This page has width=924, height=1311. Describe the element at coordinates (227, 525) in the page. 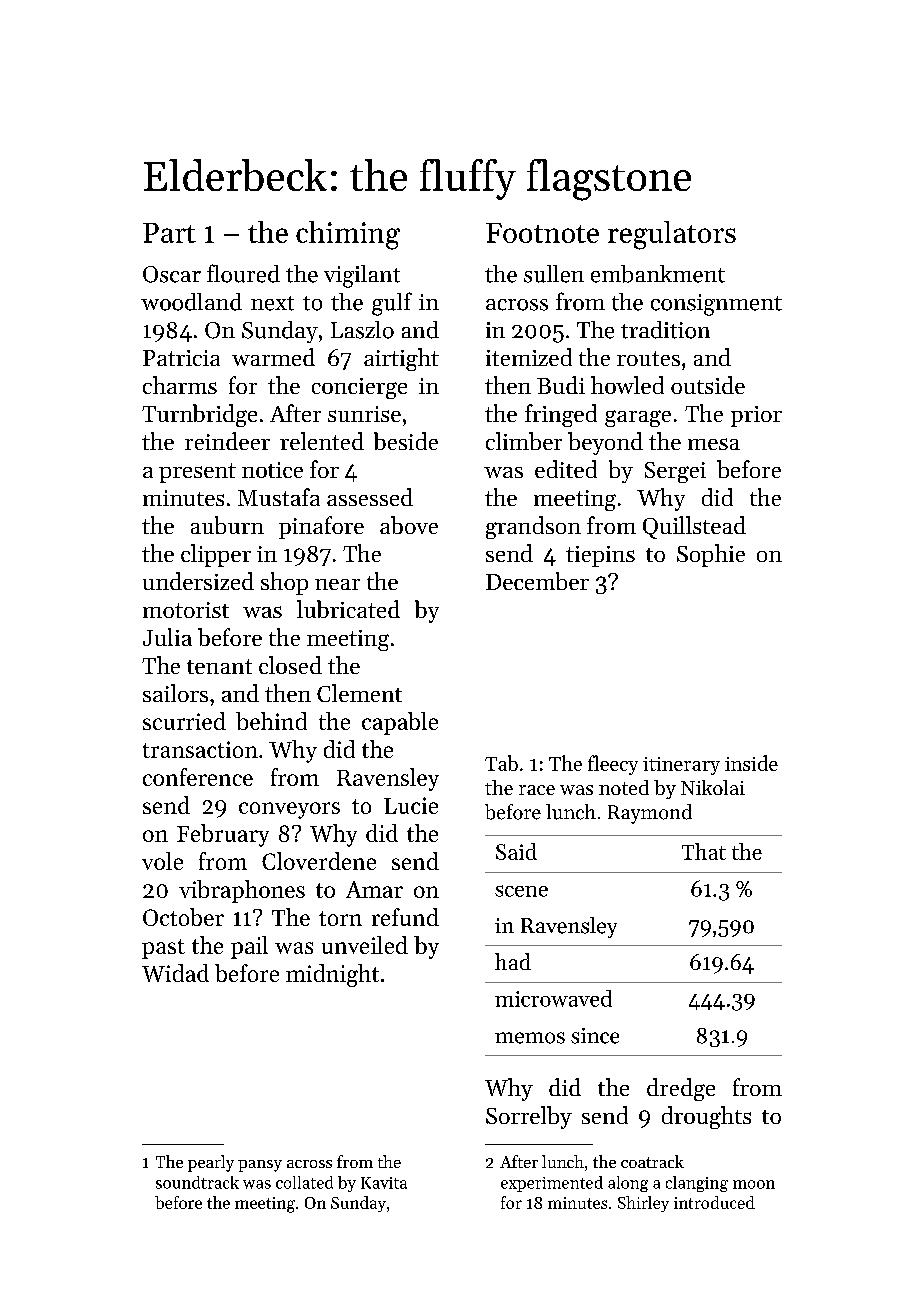

I see `auburn` at that location.
